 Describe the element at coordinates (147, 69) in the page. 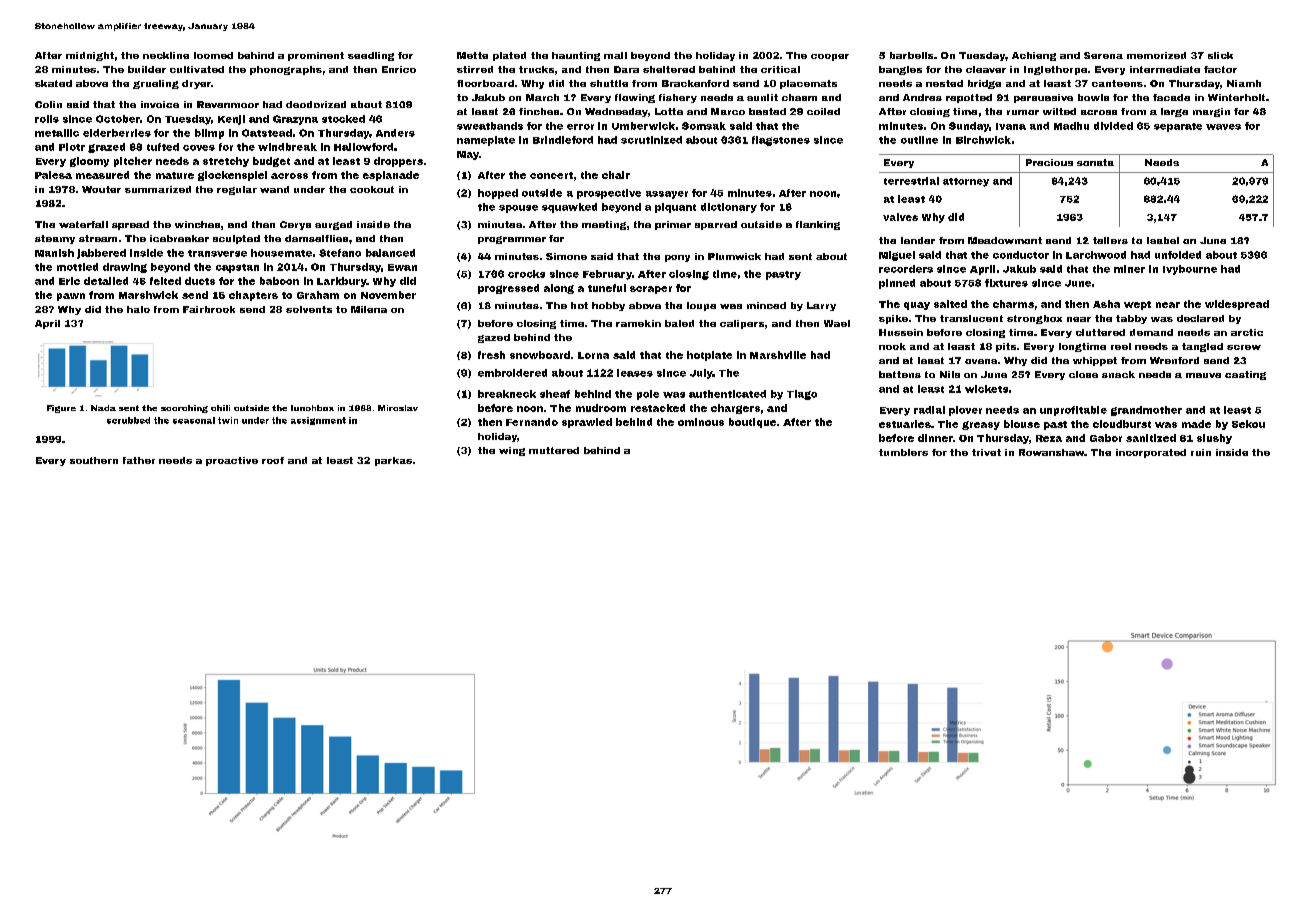

I see `builder` at that location.
